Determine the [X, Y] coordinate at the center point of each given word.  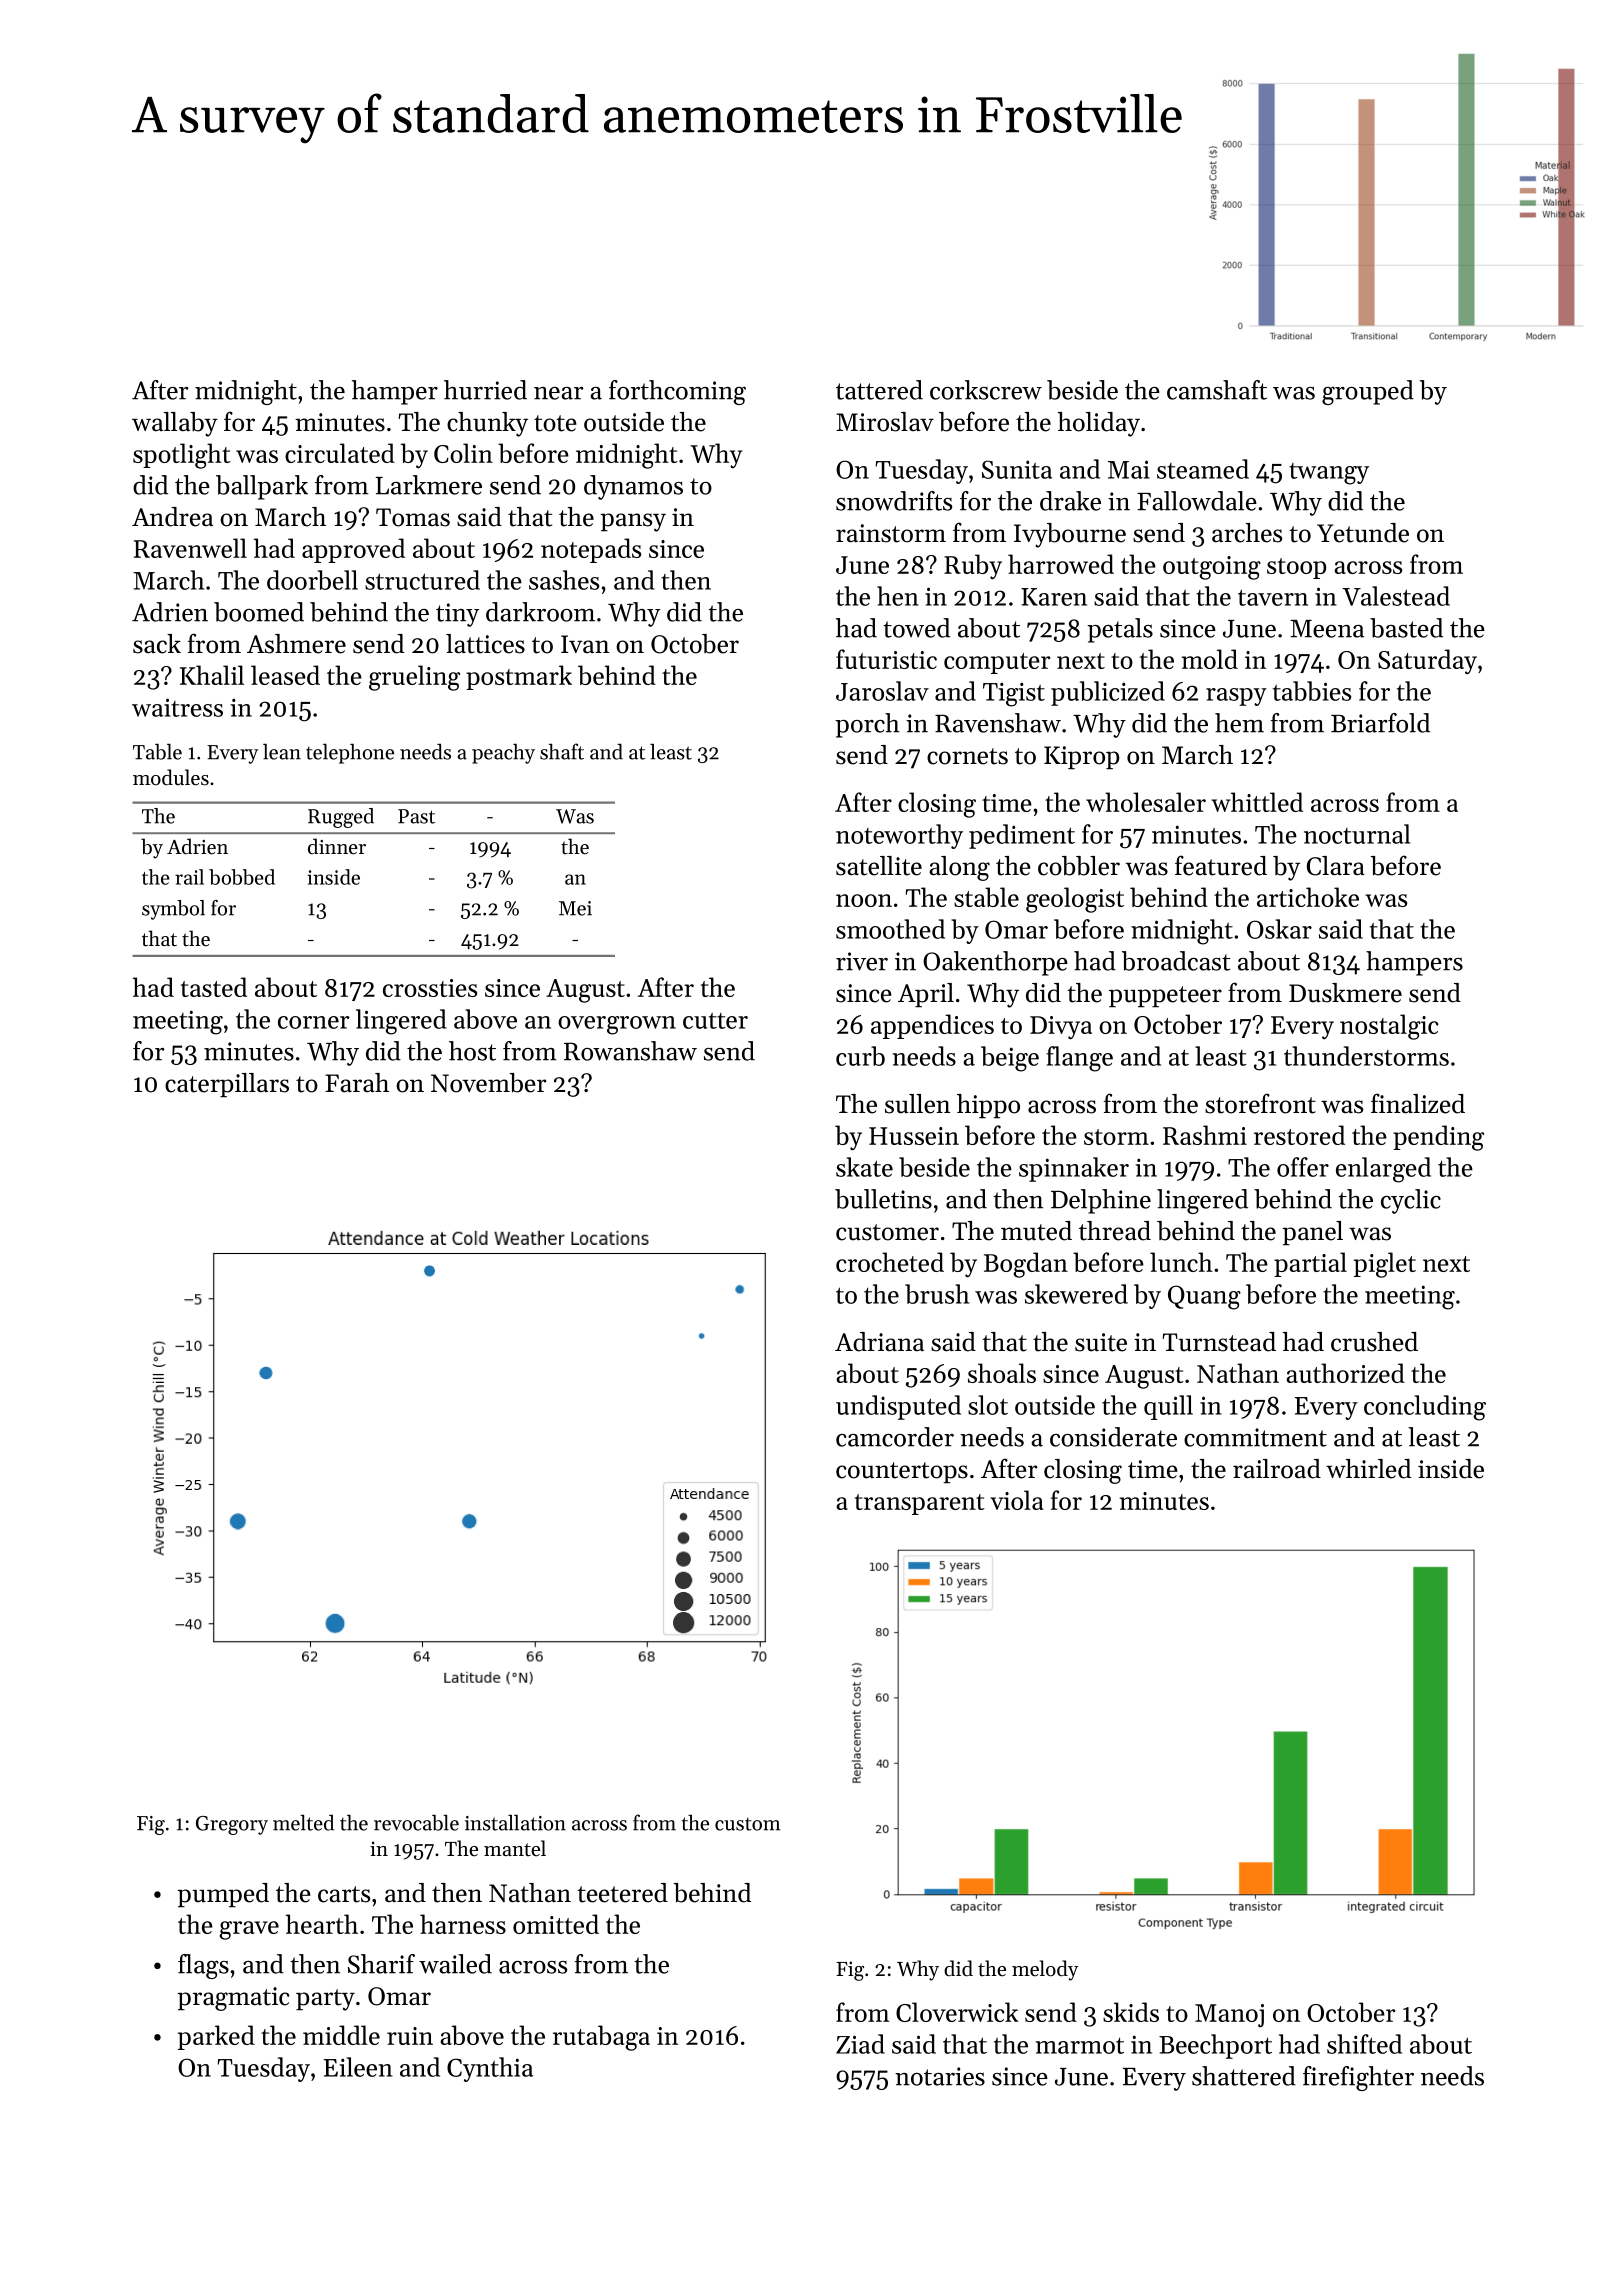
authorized [1345, 1373]
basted [1406, 628]
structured [422, 580]
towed [916, 628]
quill [1168, 1407]
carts [344, 1894]
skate [864, 1167]
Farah [357, 1082]
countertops [902, 1472]
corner [313, 1022]
